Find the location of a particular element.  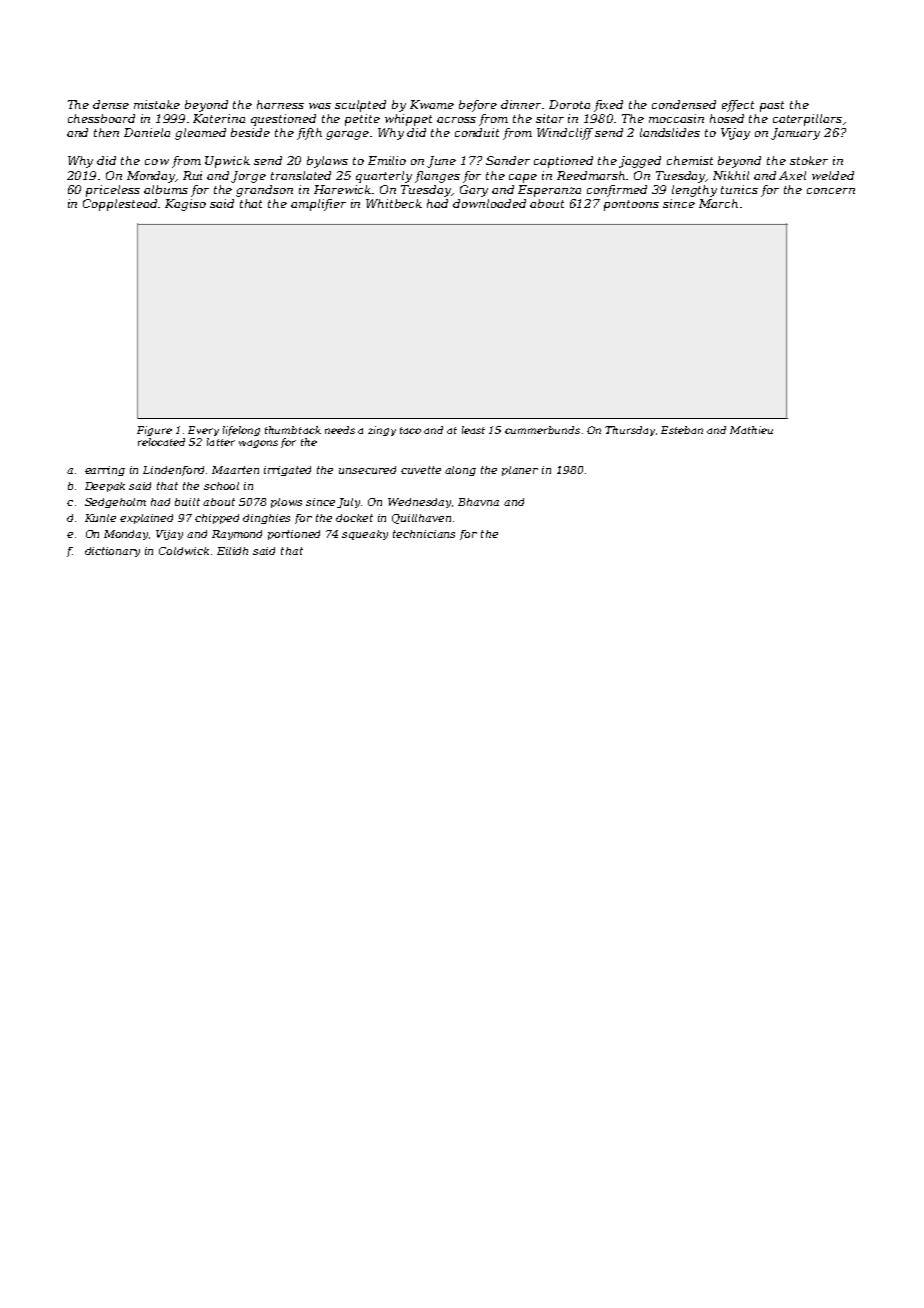

caterpillars is located at coordinates (807, 120).
